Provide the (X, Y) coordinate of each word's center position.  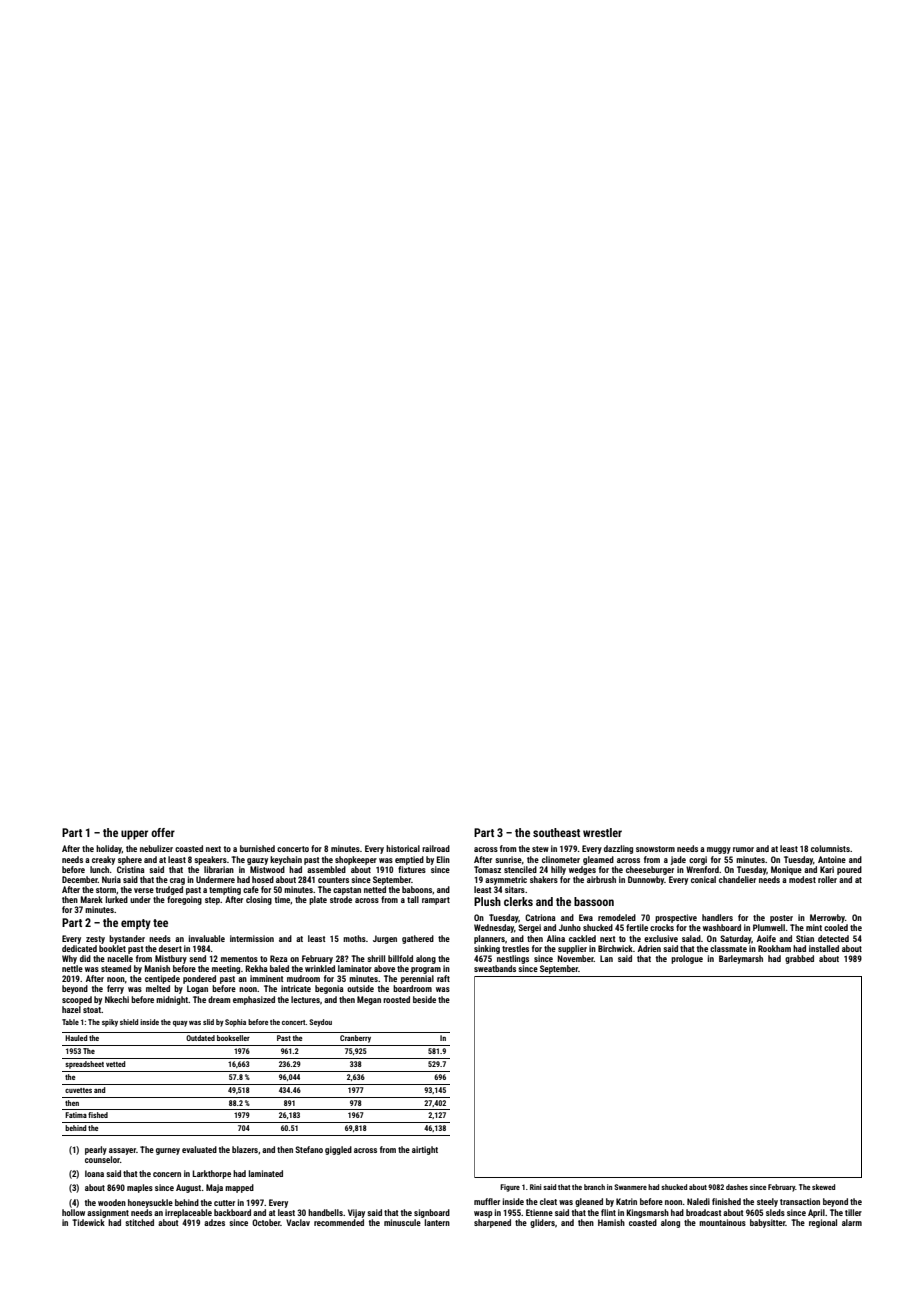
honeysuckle (150, 1203)
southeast (556, 832)
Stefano (309, 1149)
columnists (830, 848)
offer (163, 832)
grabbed (799, 959)
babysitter (767, 1223)
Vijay (356, 1213)
